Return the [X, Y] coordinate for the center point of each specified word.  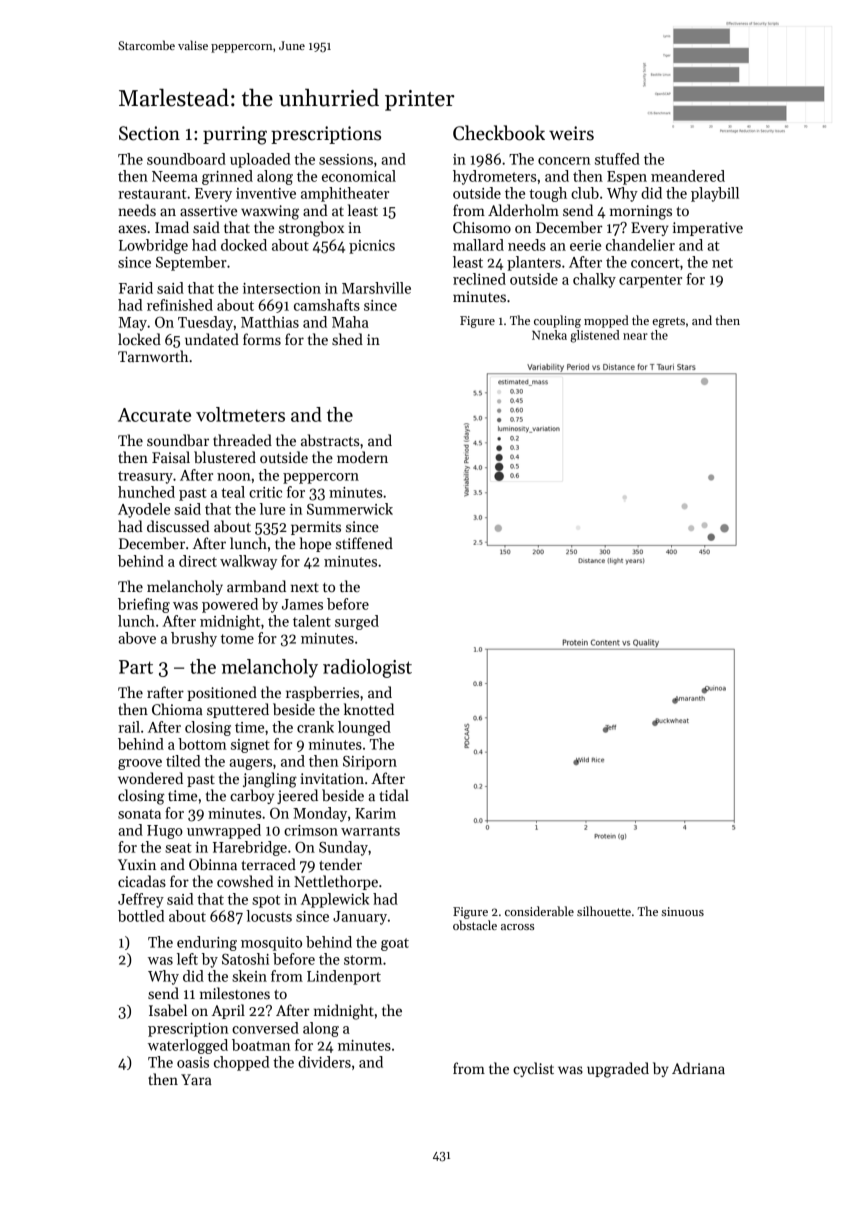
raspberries [322, 693]
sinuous [683, 911]
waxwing [270, 212]
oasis [193, 1062]
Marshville [376, 288]
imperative [708, 229]
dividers [324, 1062]
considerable [539, 911]
